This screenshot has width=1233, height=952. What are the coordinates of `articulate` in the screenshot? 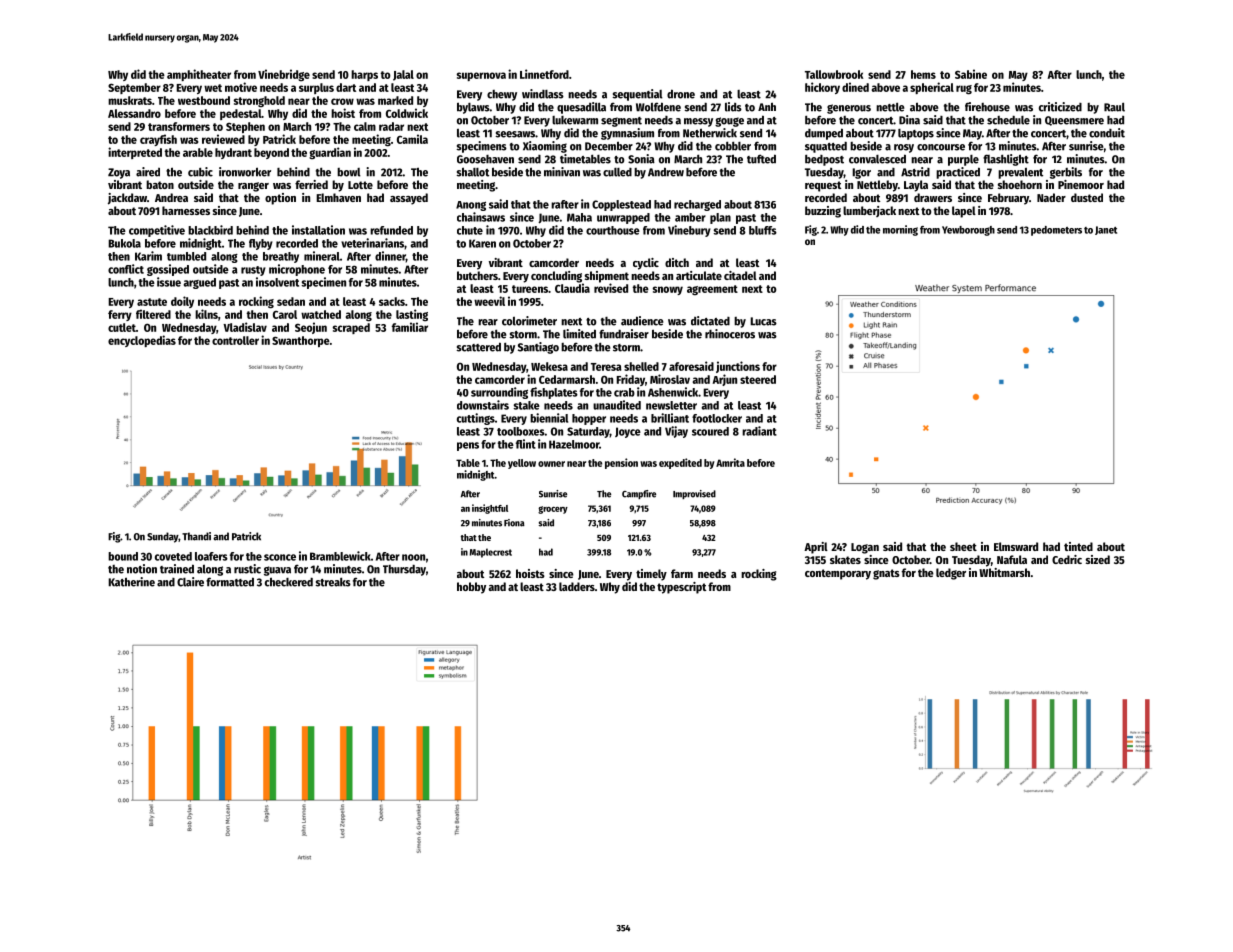 It's located at (699, 275).
